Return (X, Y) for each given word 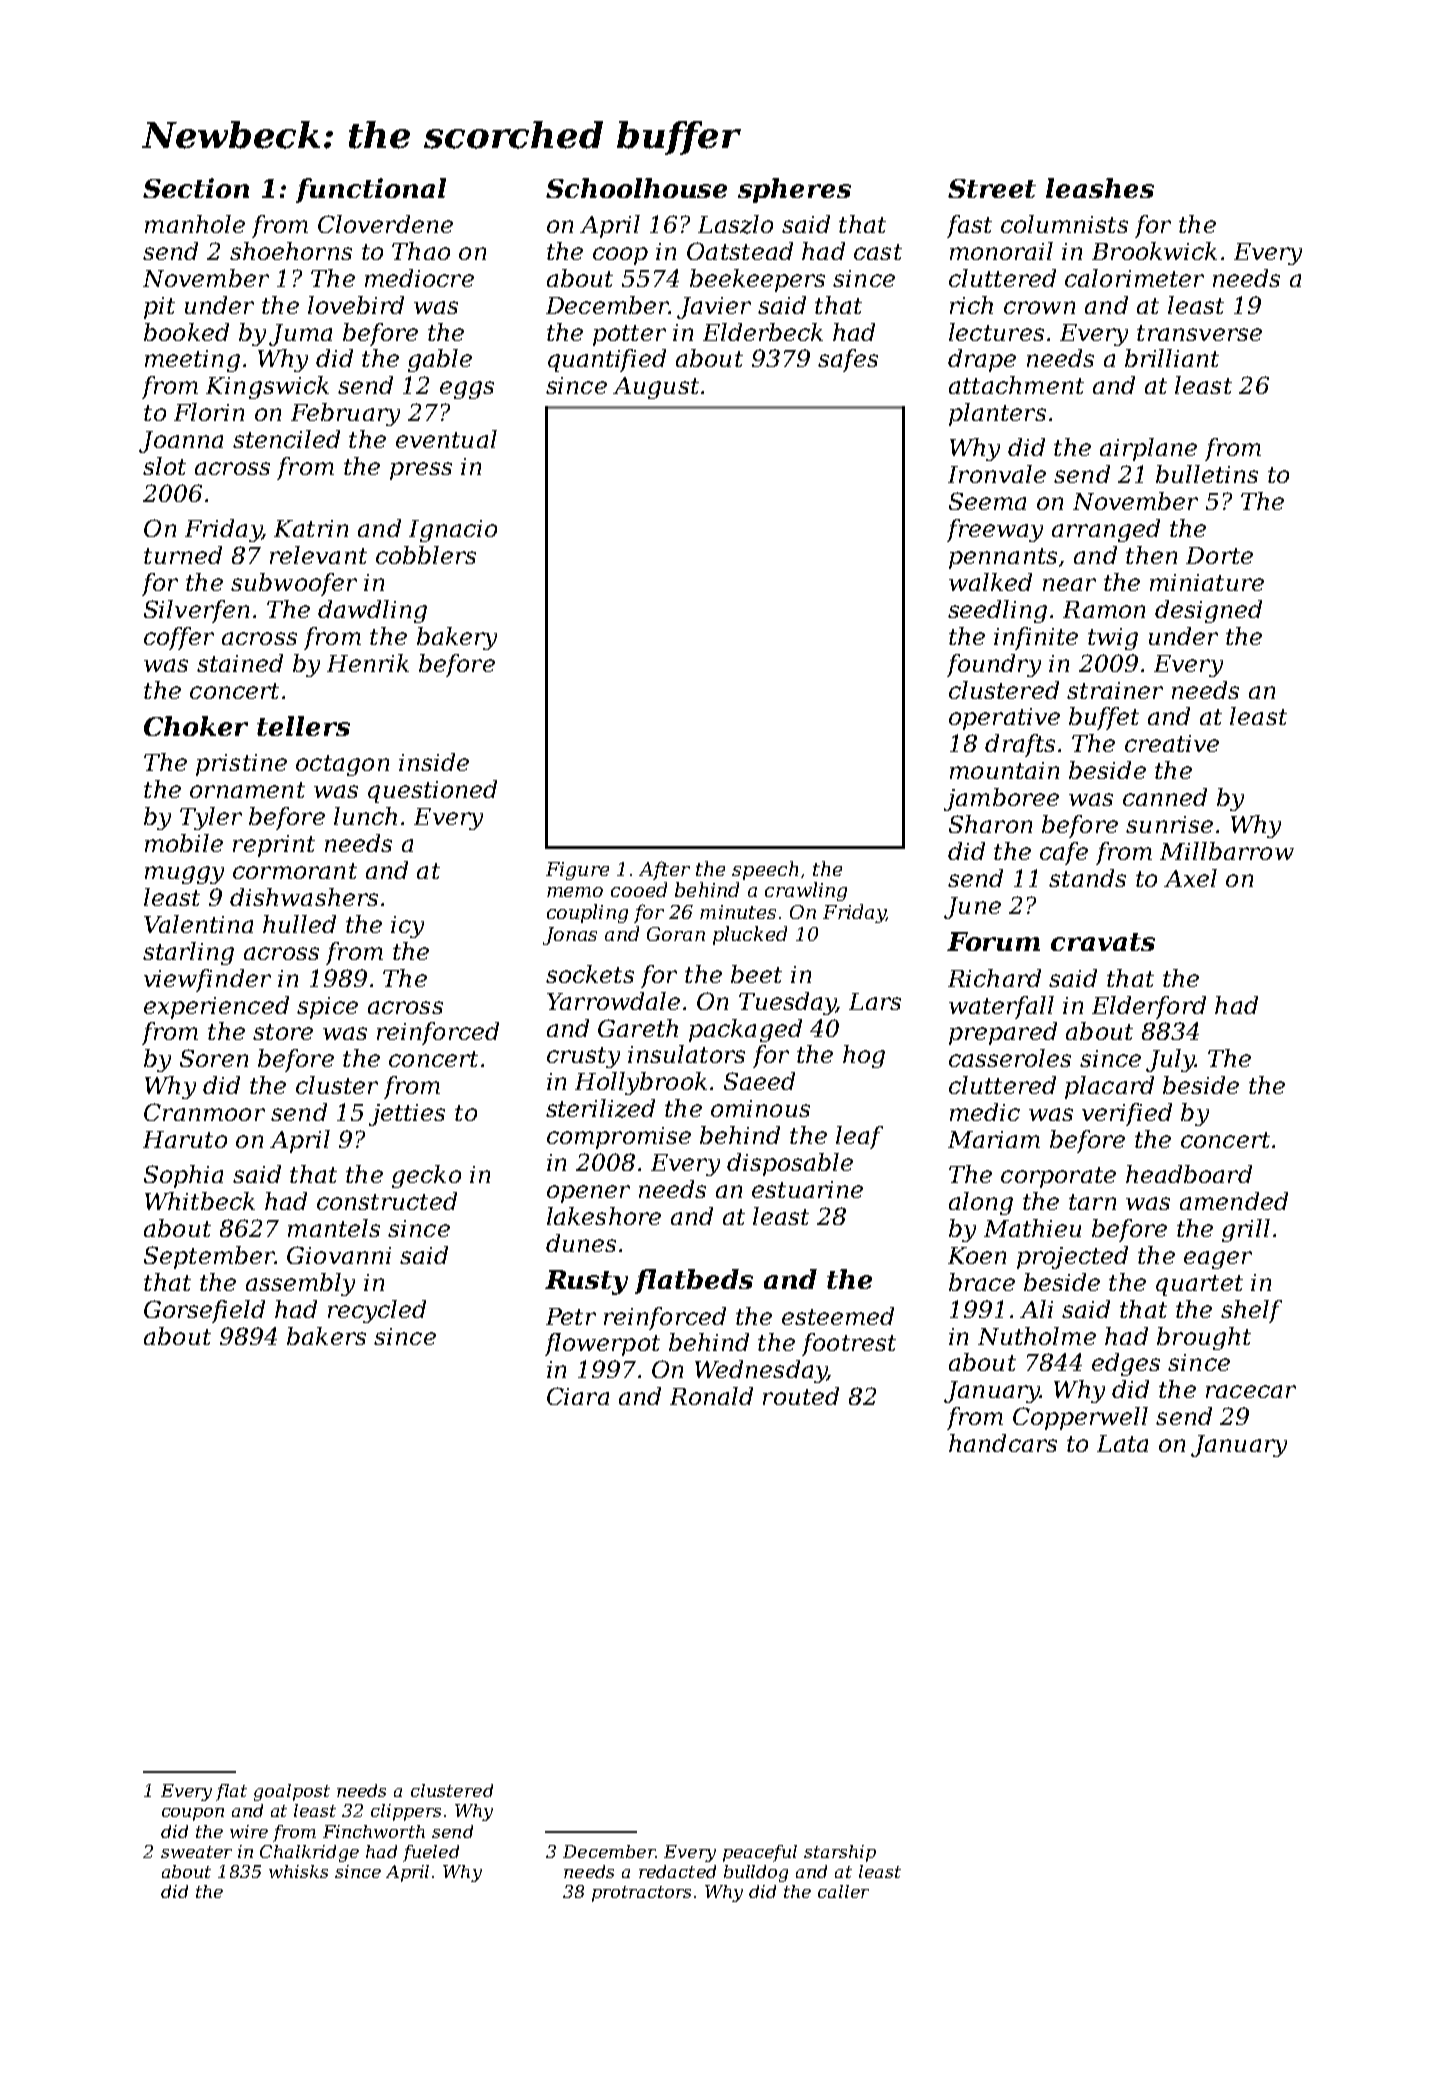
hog (864, 1056)
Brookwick (1154, 251)
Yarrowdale (613, 1001)
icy (407, 927)
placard (1109, 1087)
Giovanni (339, 1255)
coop (620, 256)
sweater (196, 1852)
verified (1127, 1114)
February (345, 414)
